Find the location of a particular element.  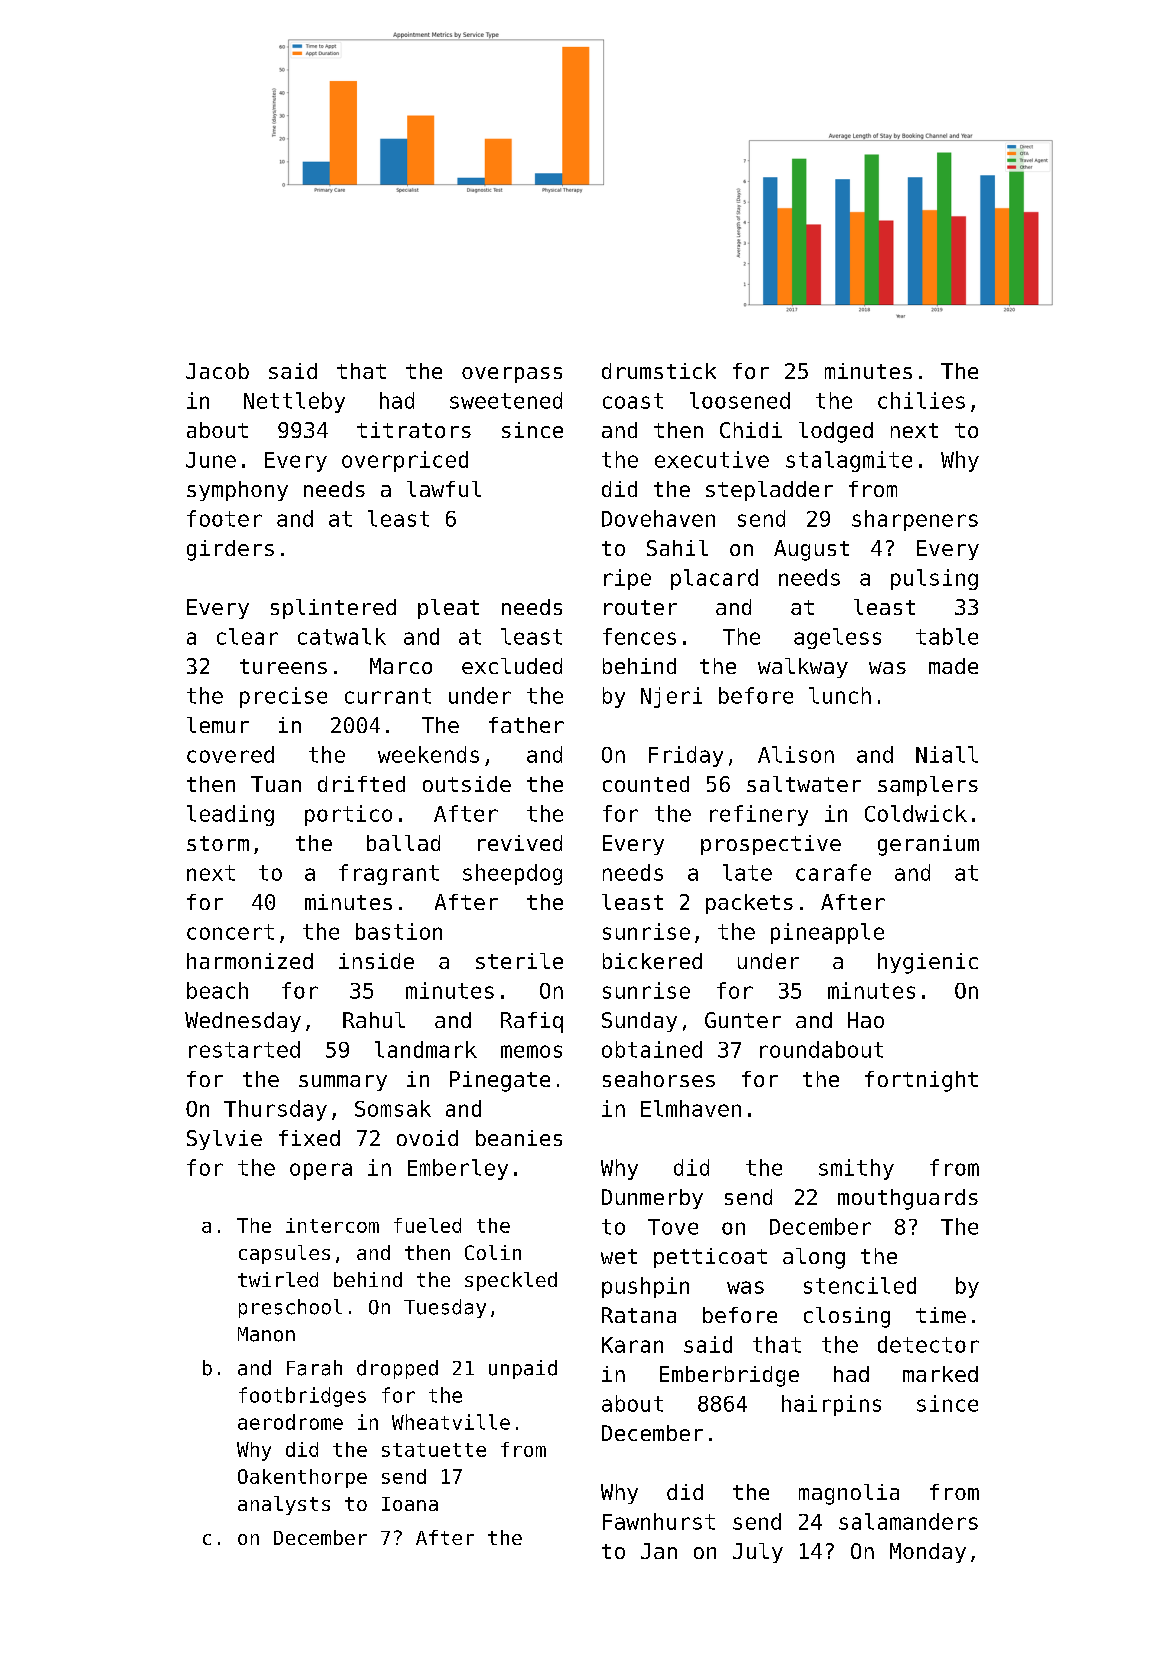

Sylvie is located at coordinates (224, 1140).
